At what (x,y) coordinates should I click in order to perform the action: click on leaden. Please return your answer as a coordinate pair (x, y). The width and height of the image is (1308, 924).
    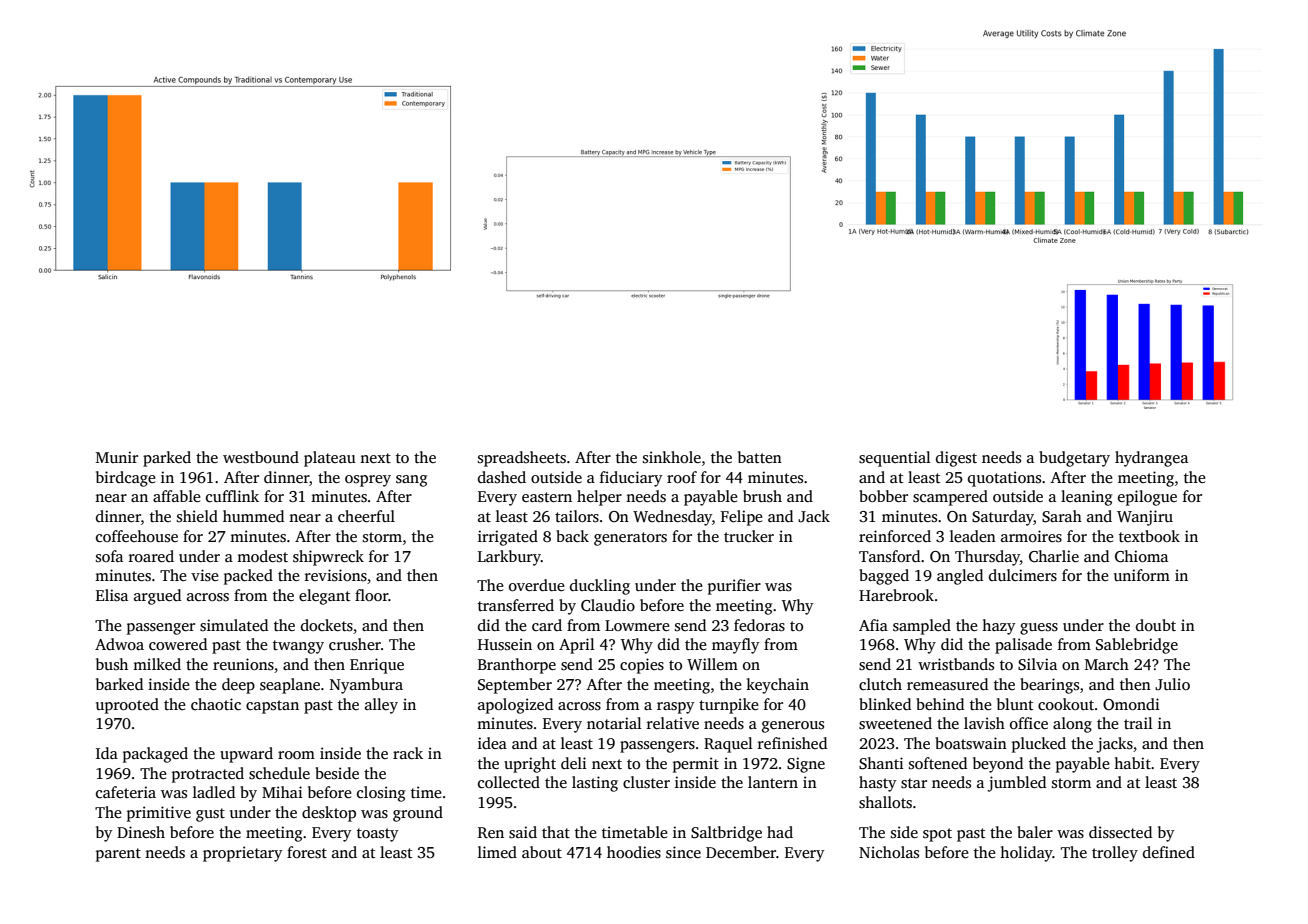
    Looking at the image, I should click on (973, 536).
